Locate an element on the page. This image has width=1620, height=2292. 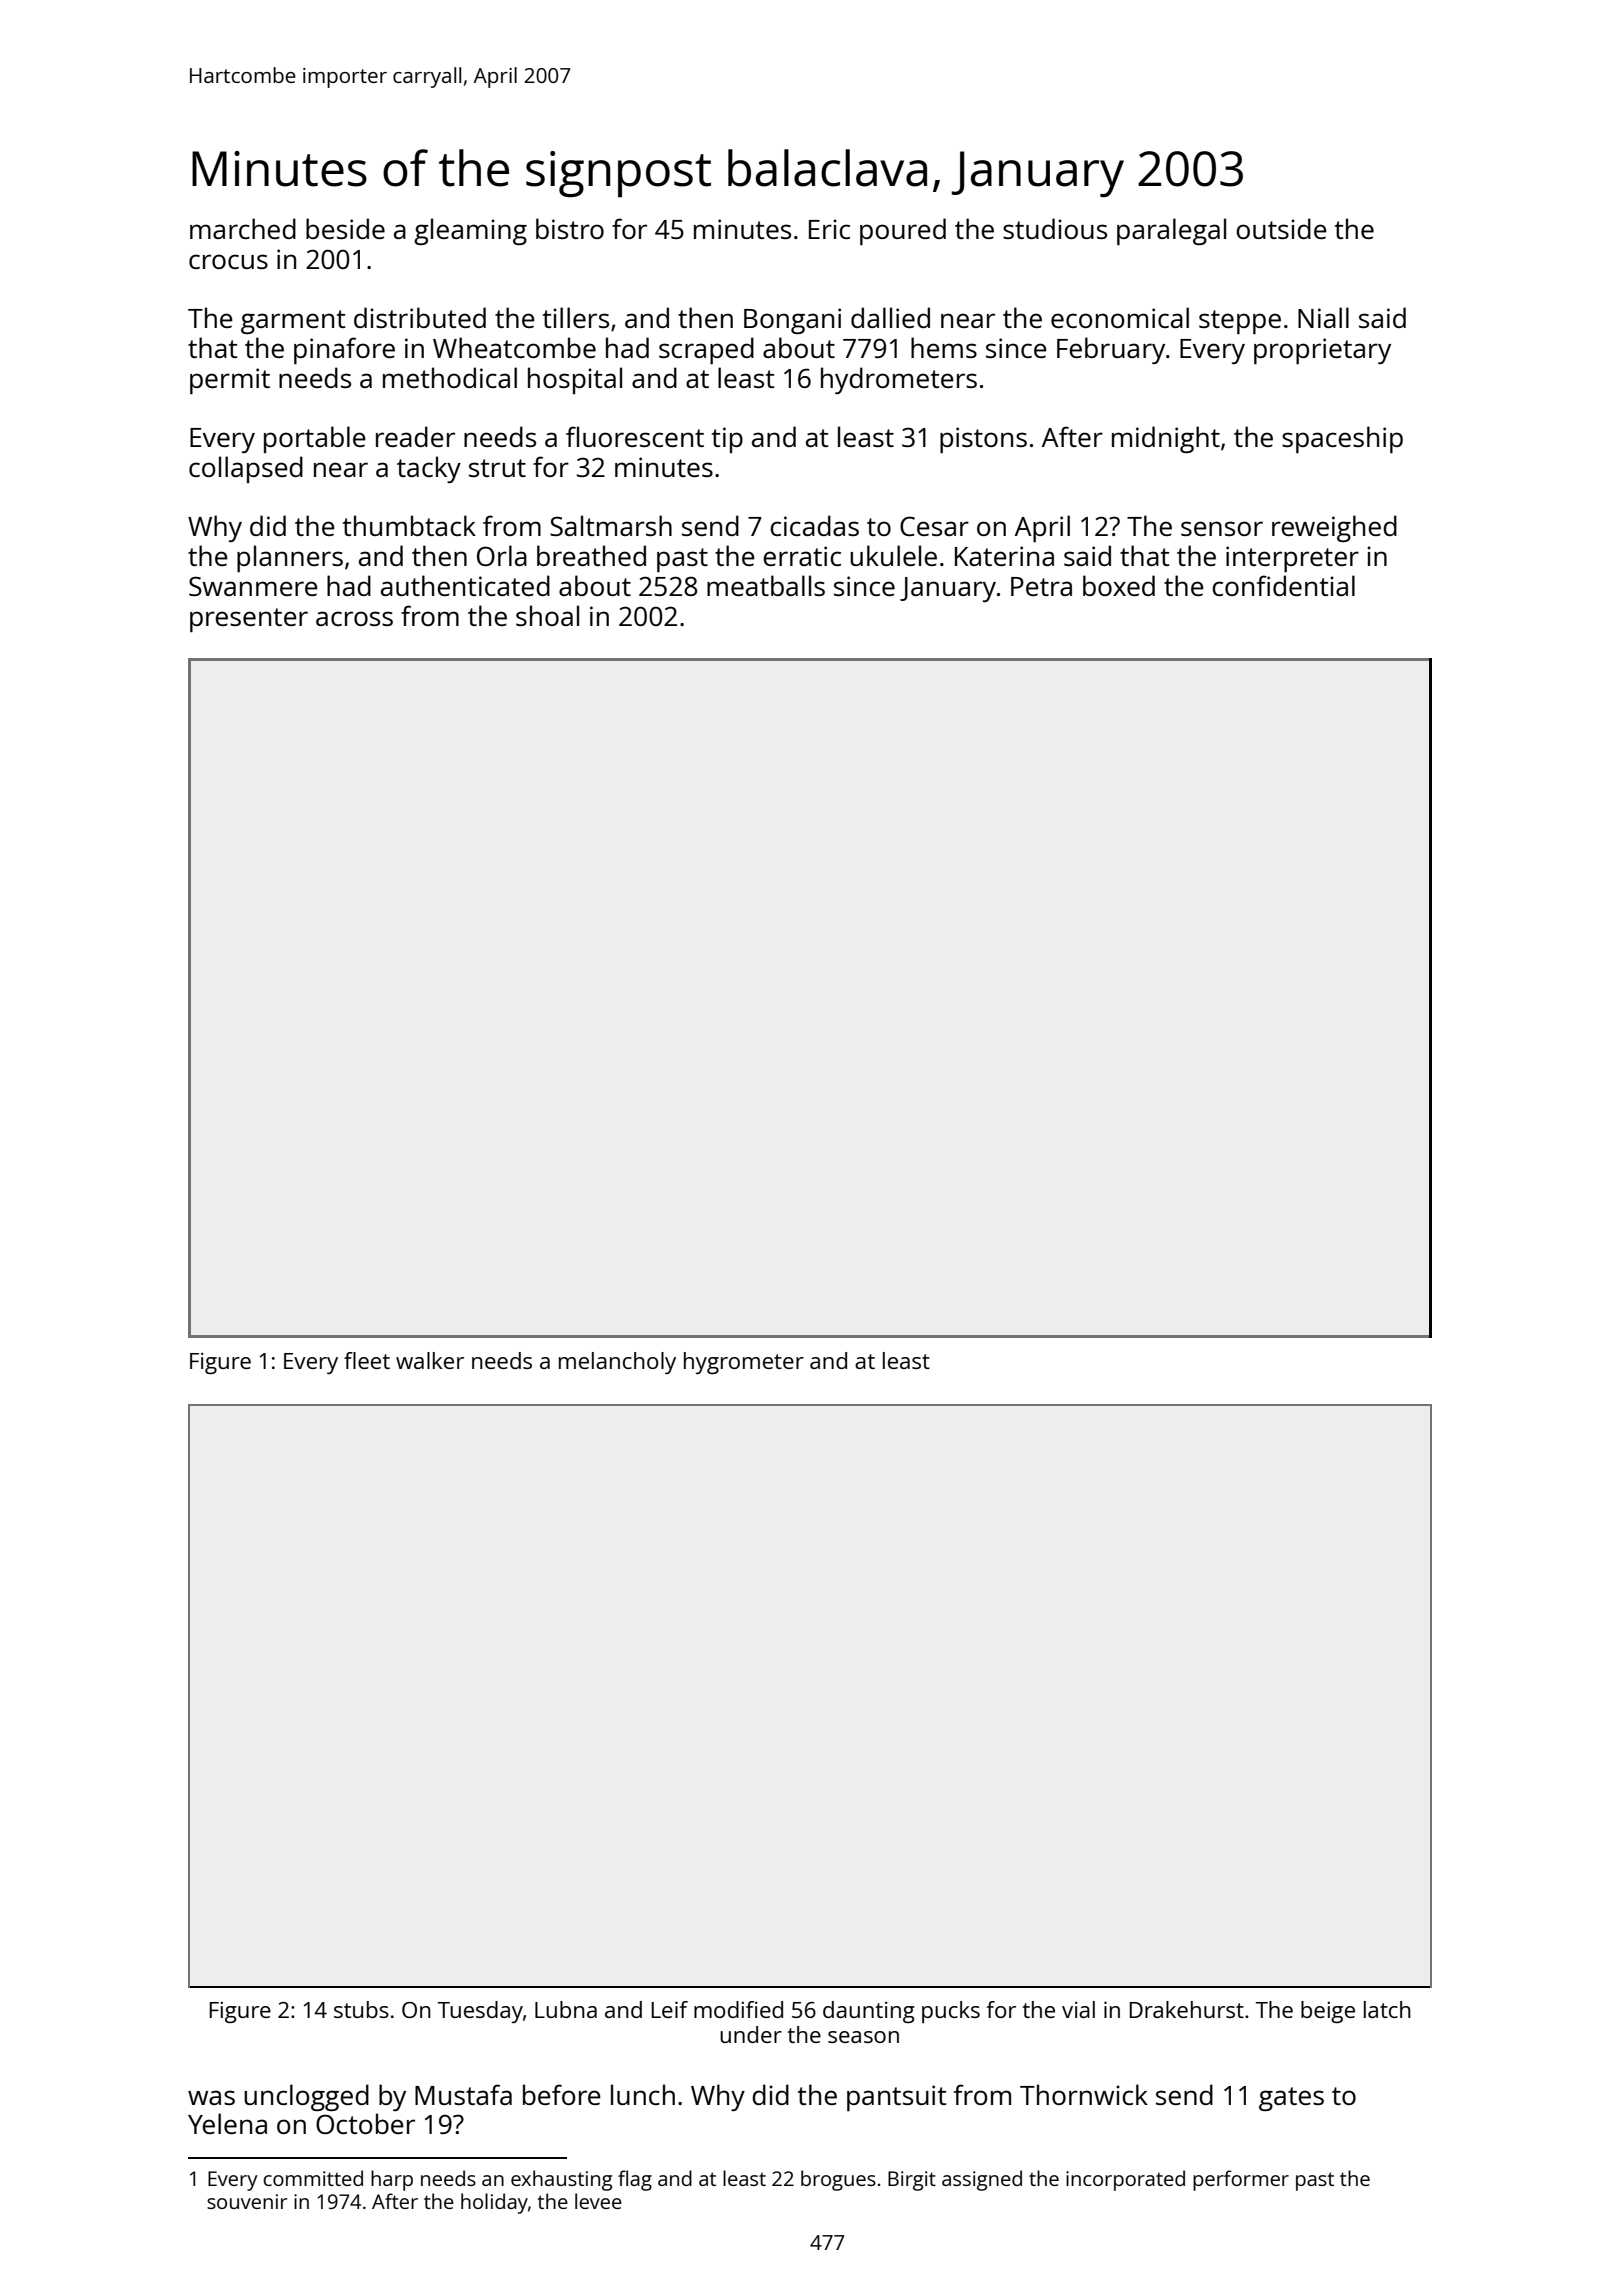
walker is located at coordinates (430, 1360).
